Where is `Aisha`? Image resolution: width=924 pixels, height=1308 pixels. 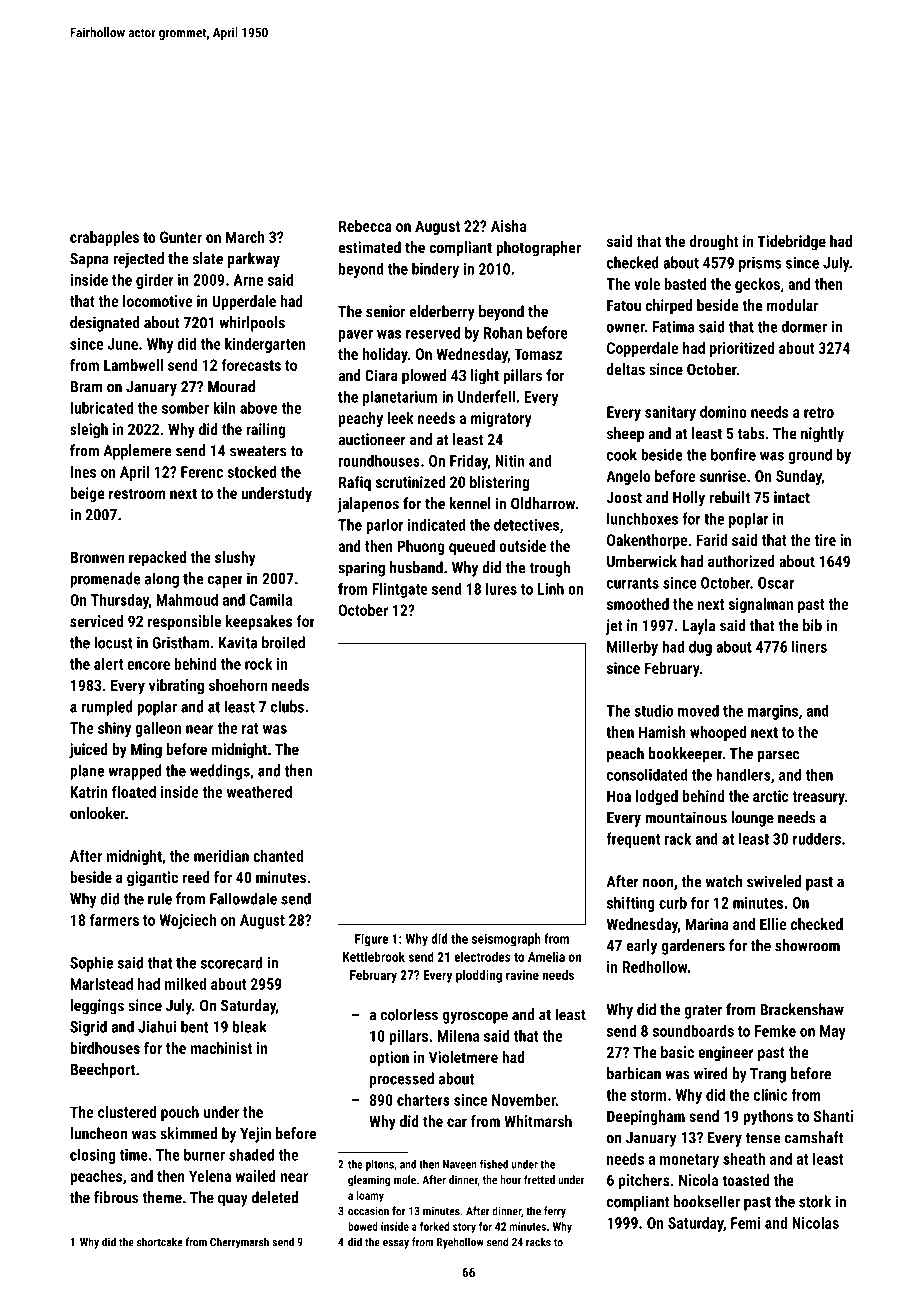 Aisha is located at coordinates (508, 226).
